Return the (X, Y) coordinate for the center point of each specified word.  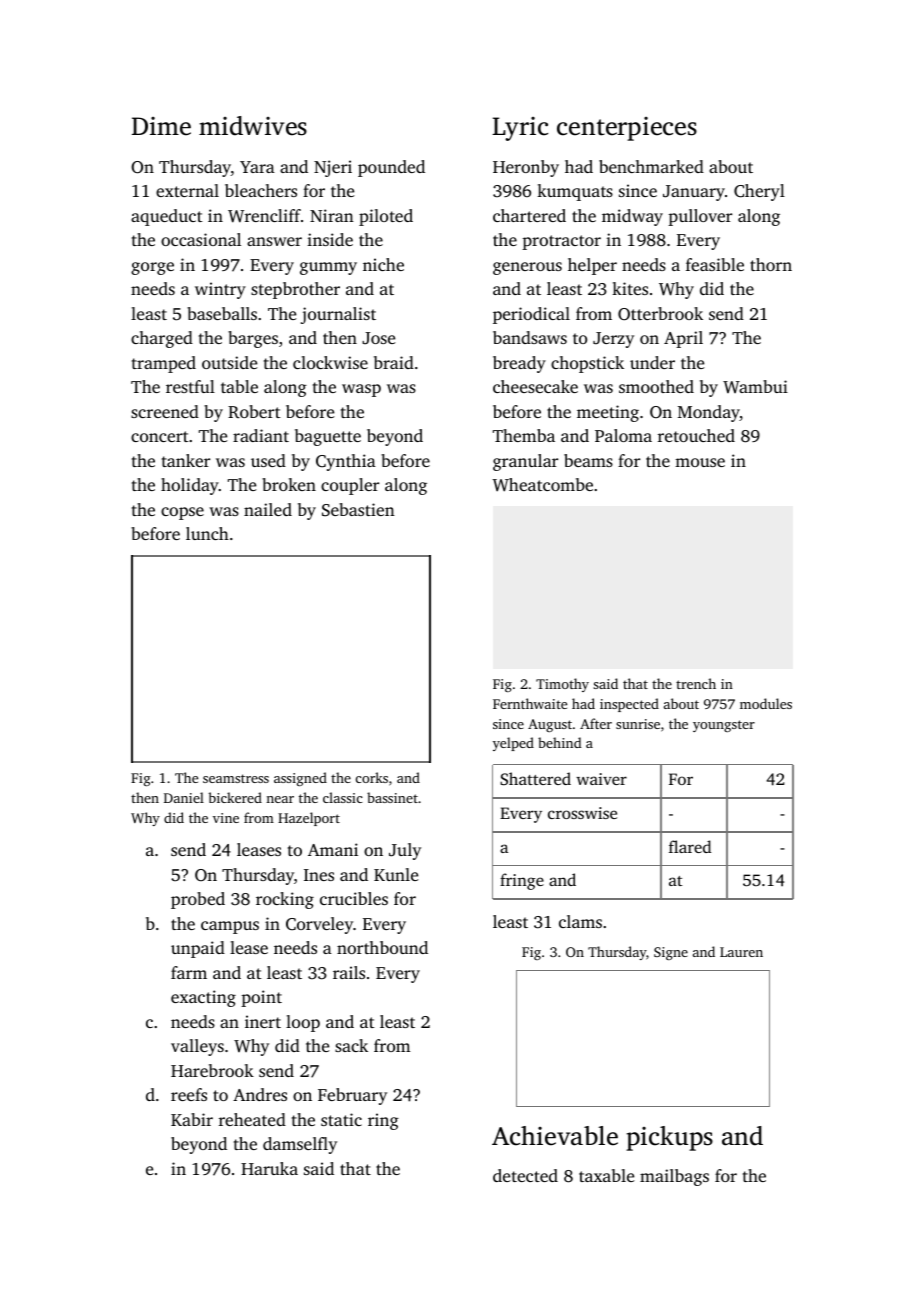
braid (394, 362)
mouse (700, 462)
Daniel (184, 797)
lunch (207, 533)
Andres (260, 1094)
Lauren (741, 952)
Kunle (396, 874)
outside (229, 362)
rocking (285, 900)
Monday (709, 413)
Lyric (520, 129)
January (694, 193)
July (405, 851)
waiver (601, 779)
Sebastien (358, 510)
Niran (332, 215)
